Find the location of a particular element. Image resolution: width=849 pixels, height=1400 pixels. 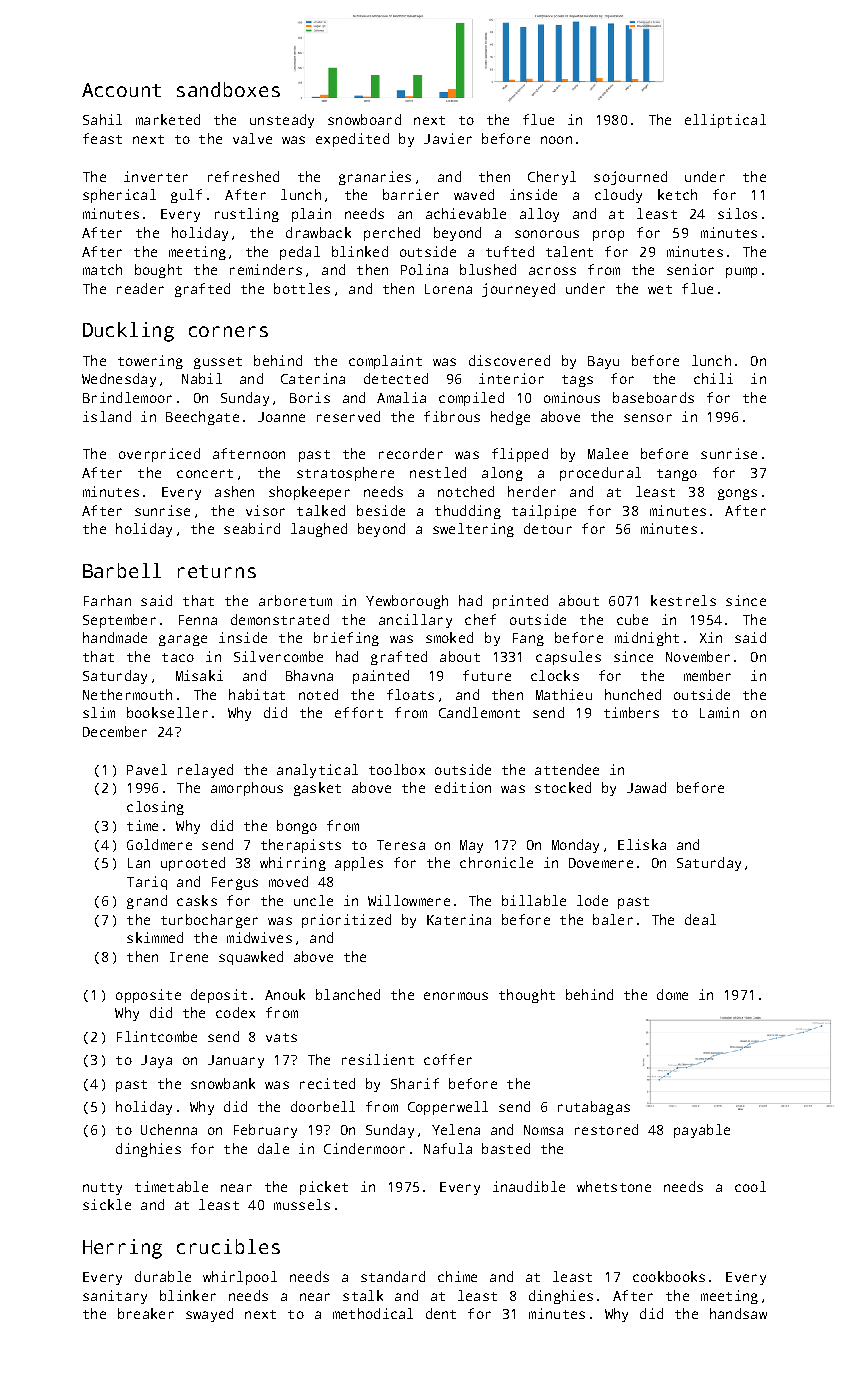

stocked is located at coordinates (563, 787).
